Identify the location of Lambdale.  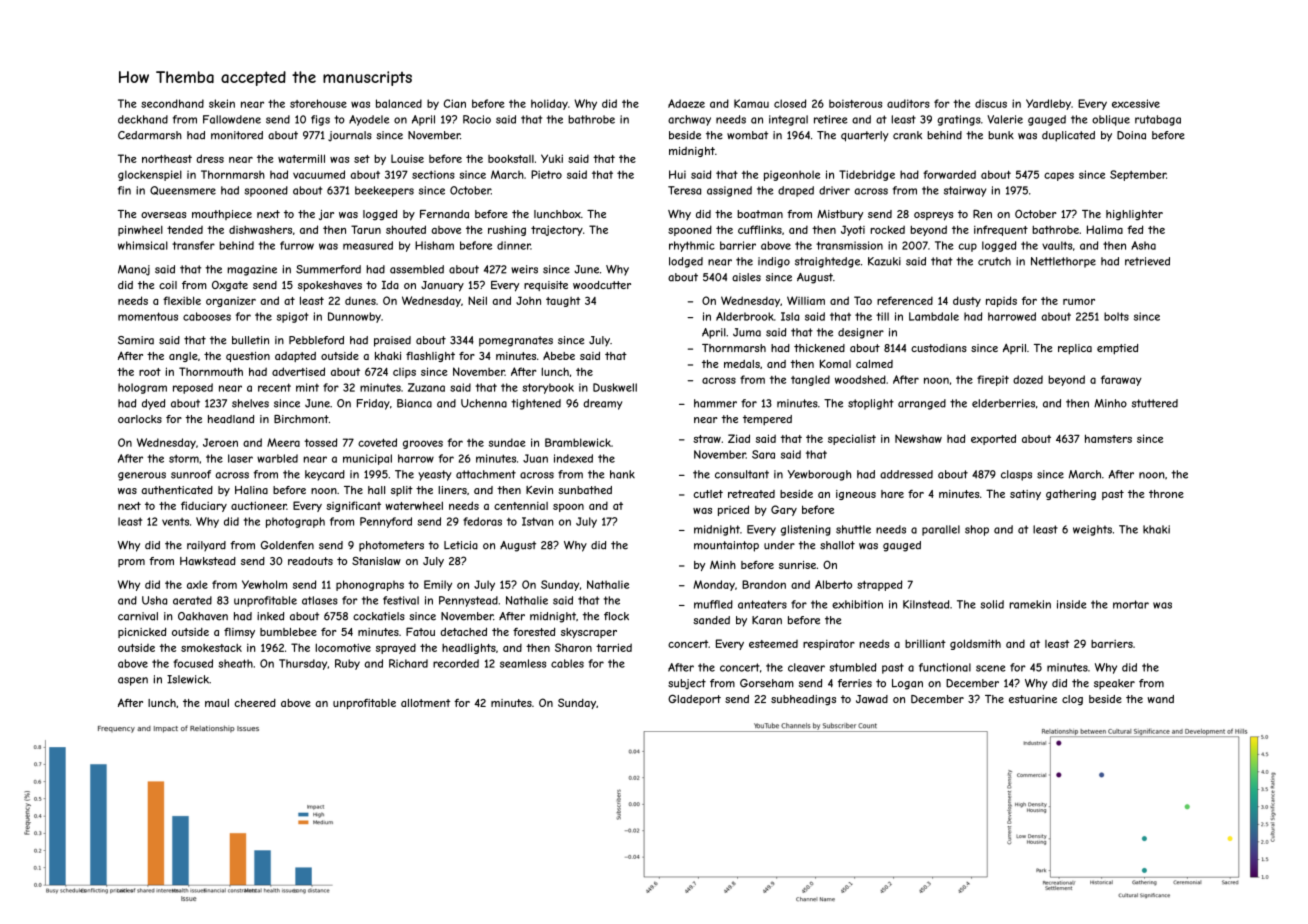
(934, 316).
